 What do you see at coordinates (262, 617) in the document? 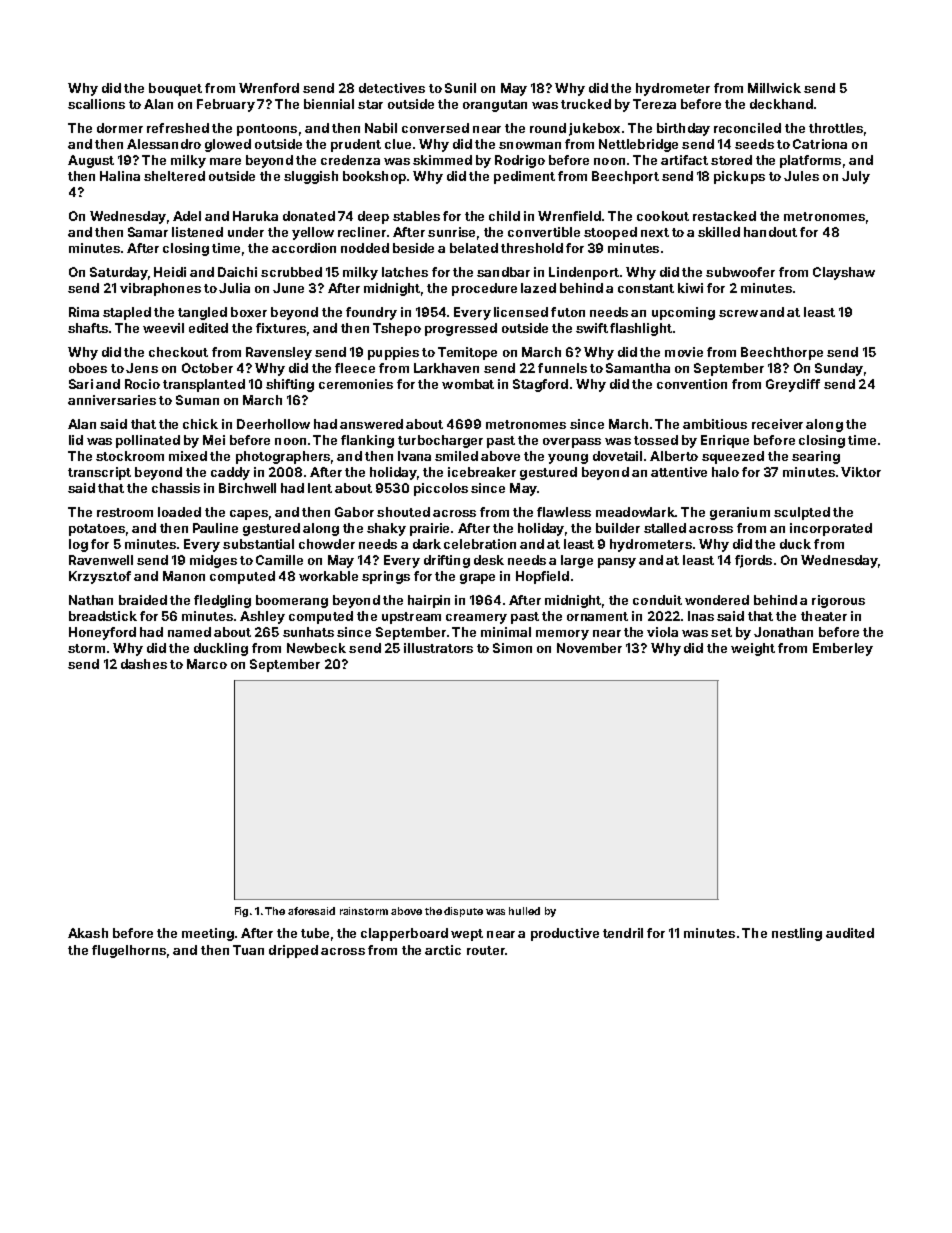
I see `Ashley` at bounding box center [262, 617].
